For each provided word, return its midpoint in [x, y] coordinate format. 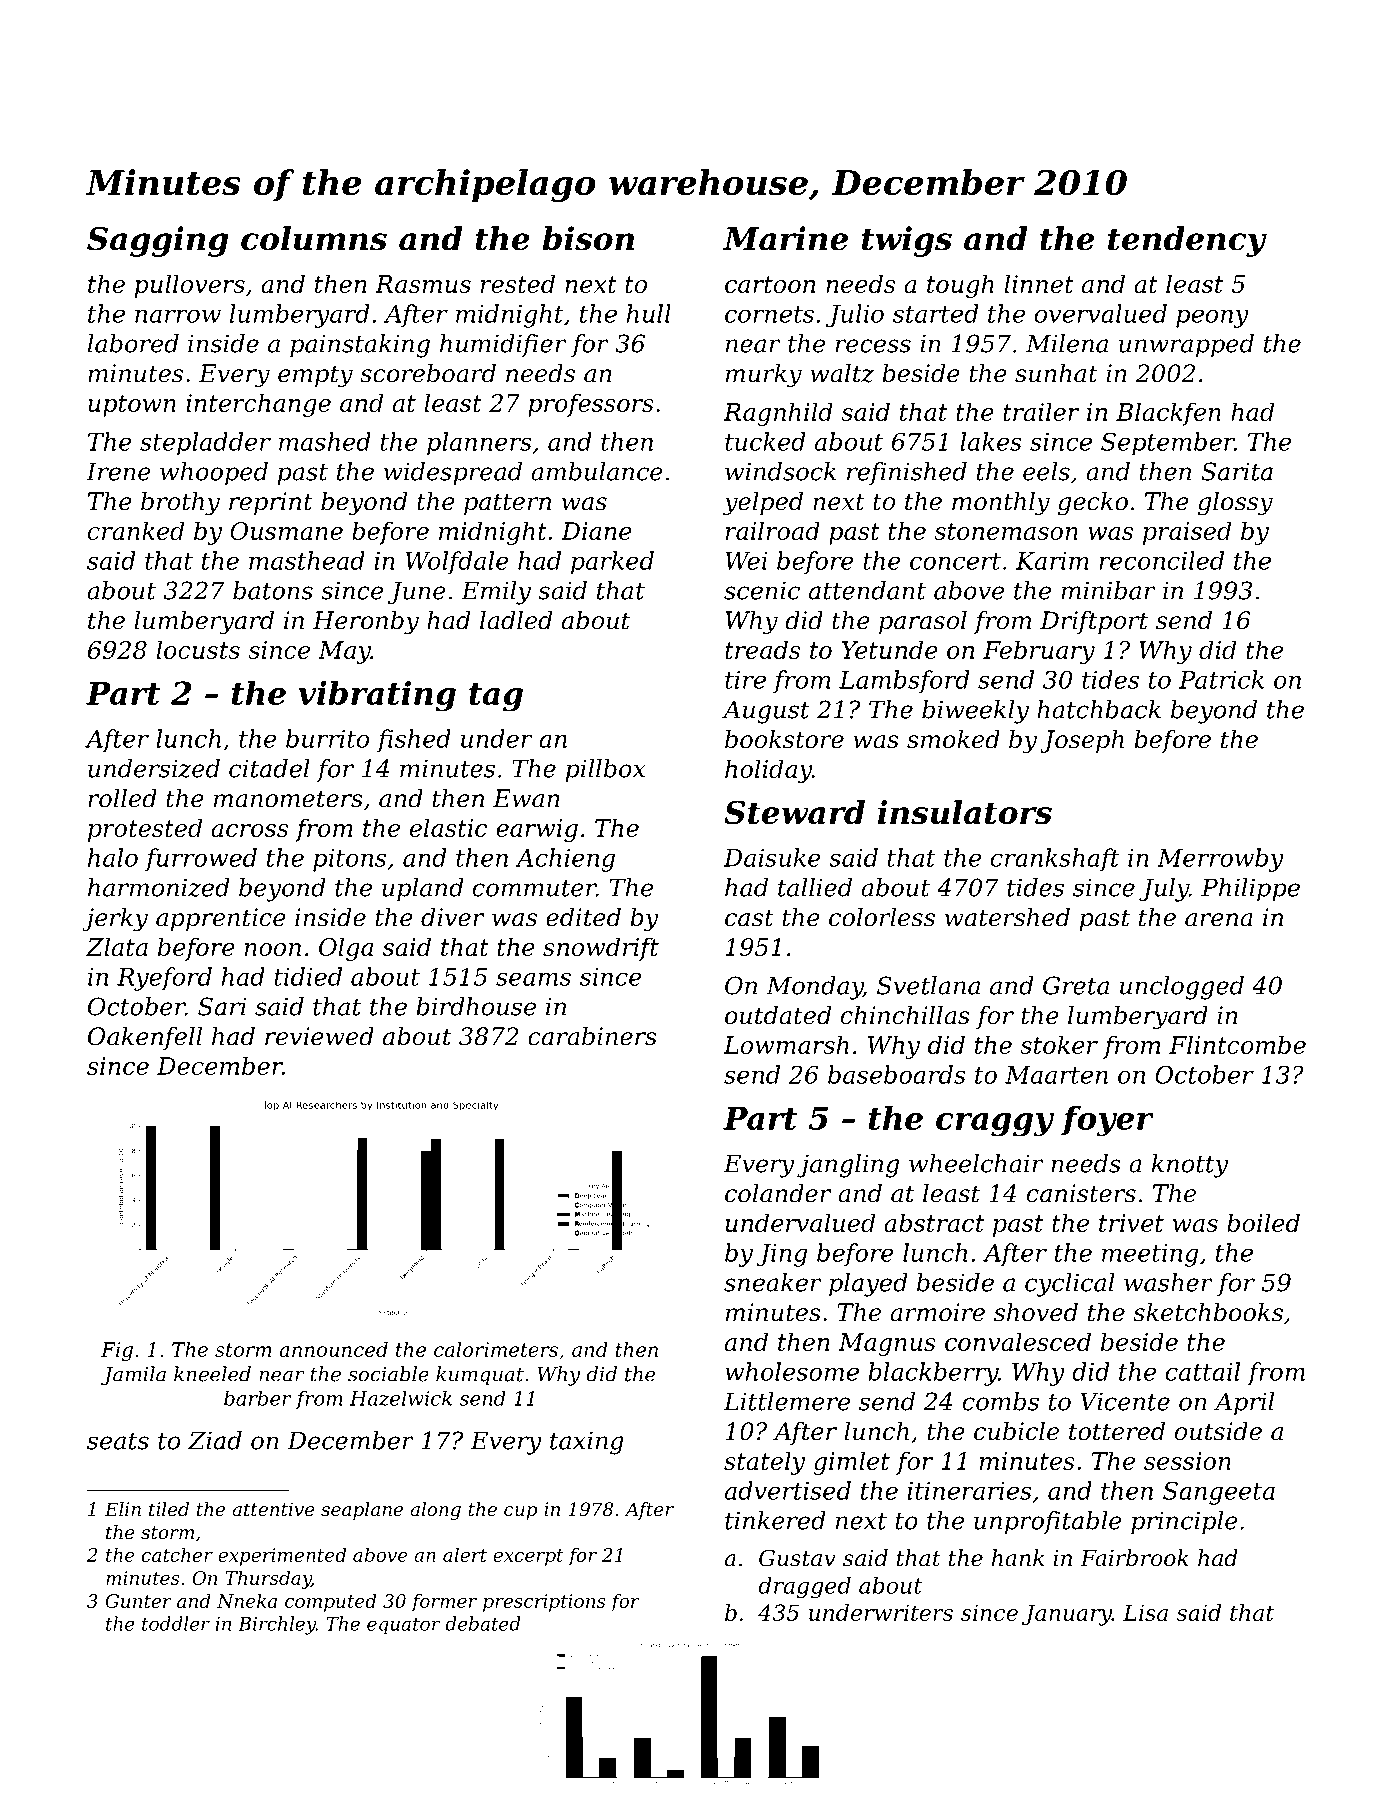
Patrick [1221, 679]
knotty [1190, 1166]
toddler [176, 1623]
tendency [1187, 241]
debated [482, 1623]
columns [314, 238]
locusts [198, 649]
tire [745, 680]
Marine [785, 238]
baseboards [897, 1074]
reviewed [319, 1036]
